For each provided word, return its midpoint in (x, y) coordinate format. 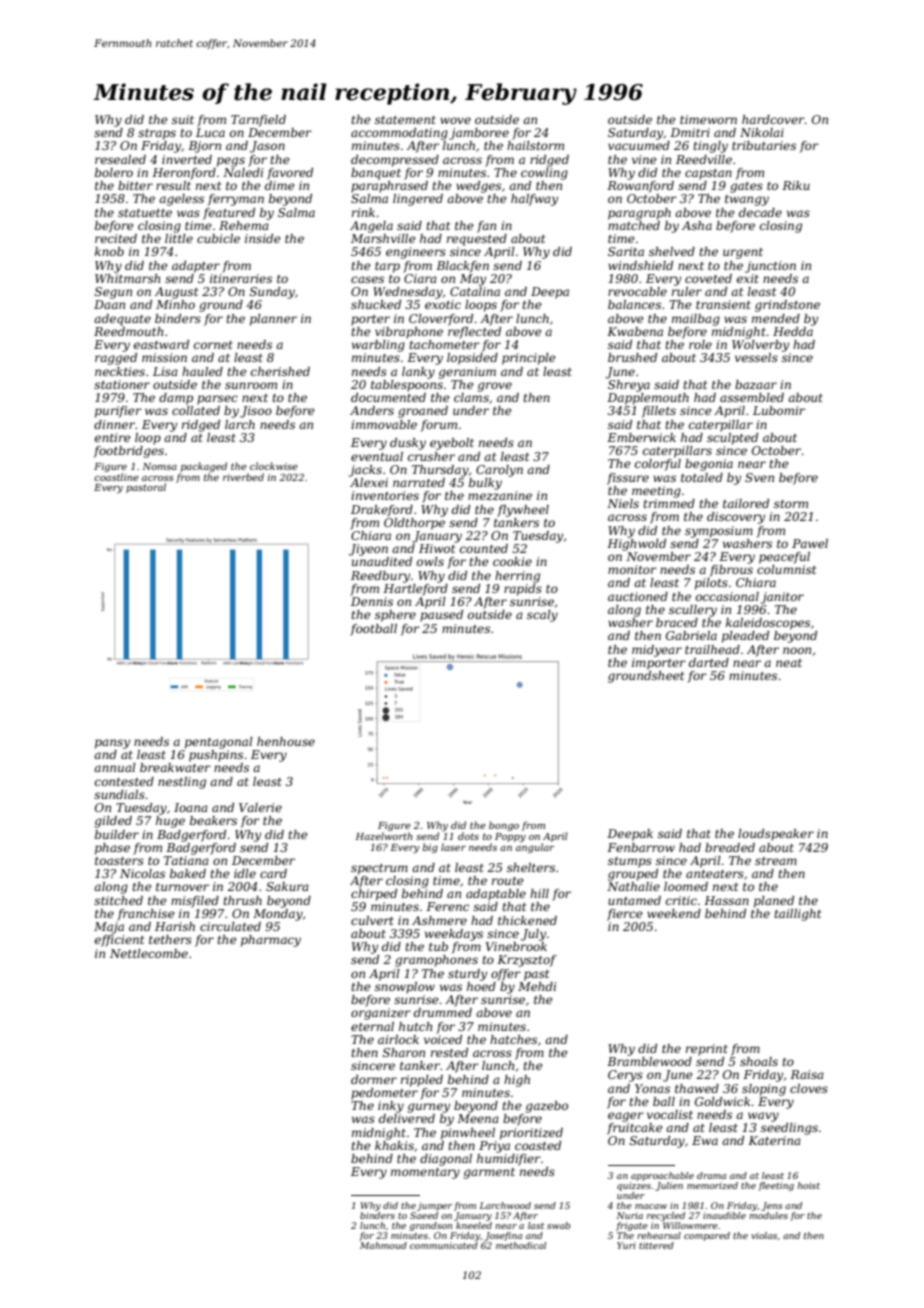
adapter (196, 267)
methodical (521, 1245)
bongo (504, 826)
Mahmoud (383, 1245)
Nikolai (762, 132)
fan (486, 227)
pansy (112, 744)
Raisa (807, 1074)
